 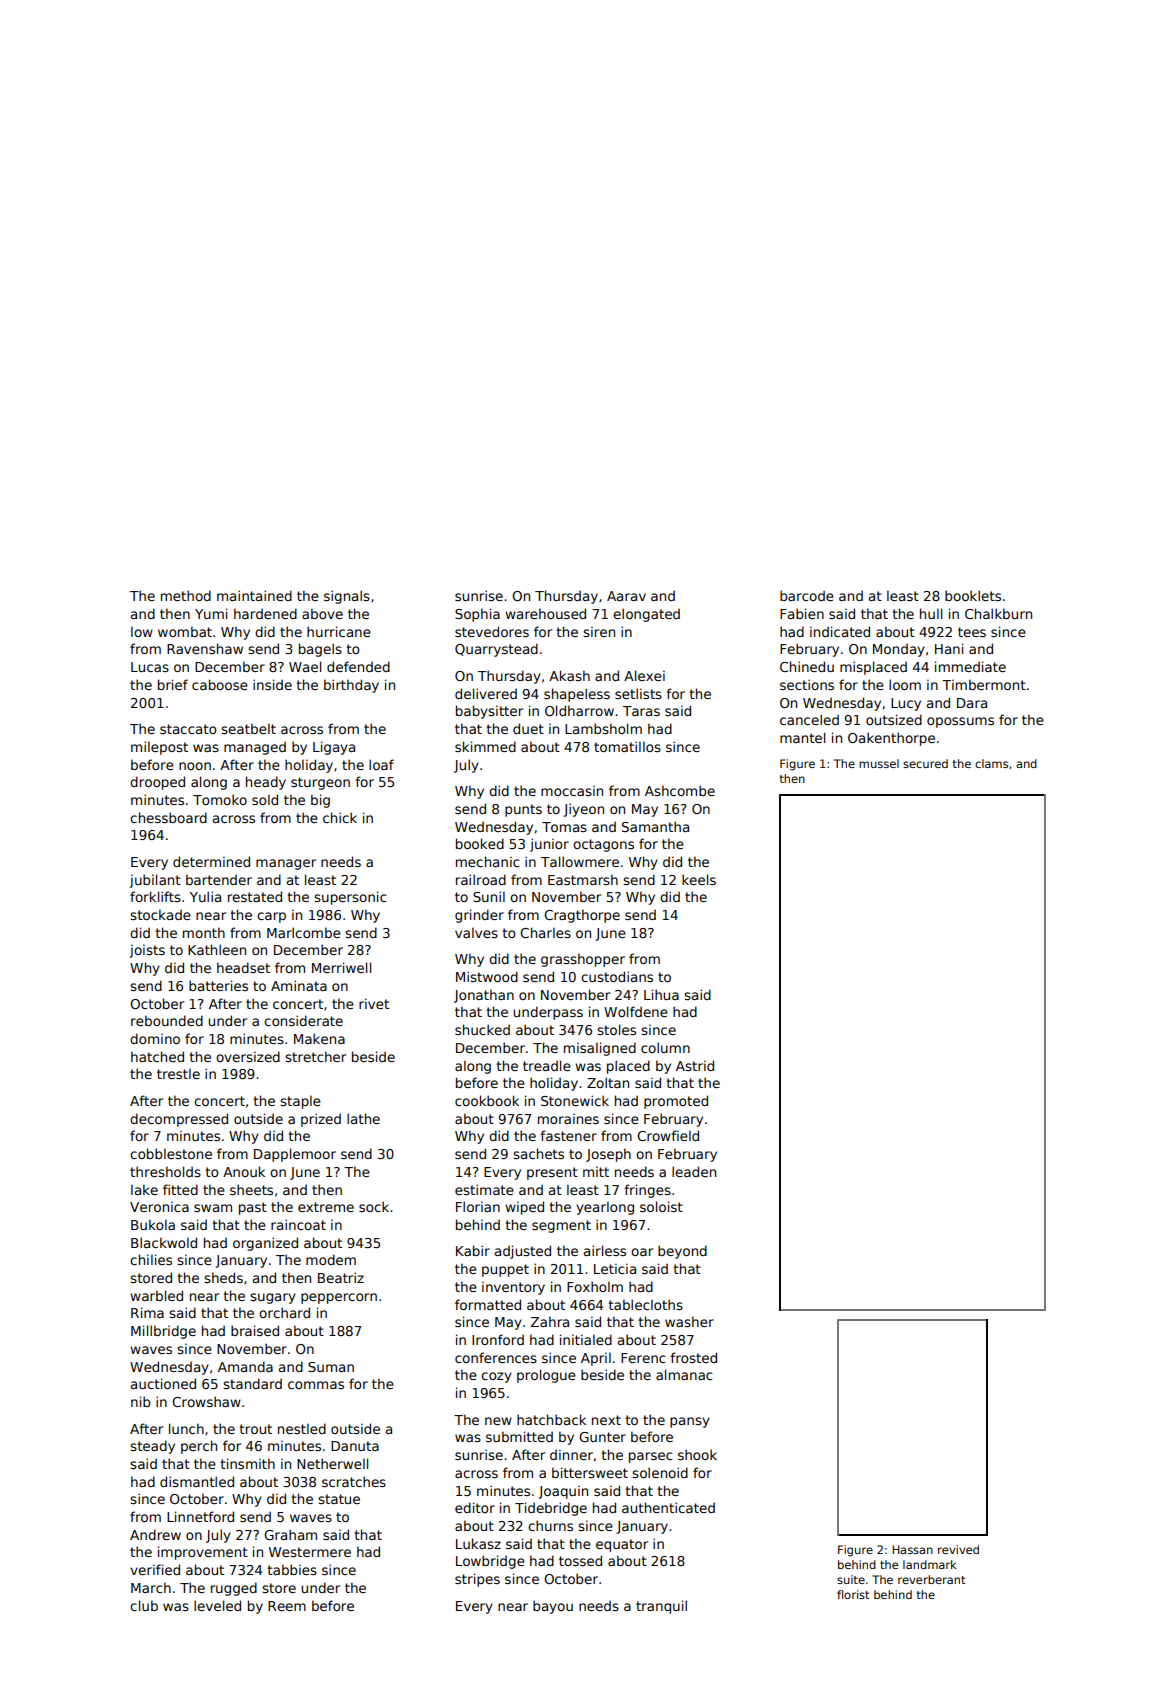 I want to click on elongated, so click(x=646, y=615).
